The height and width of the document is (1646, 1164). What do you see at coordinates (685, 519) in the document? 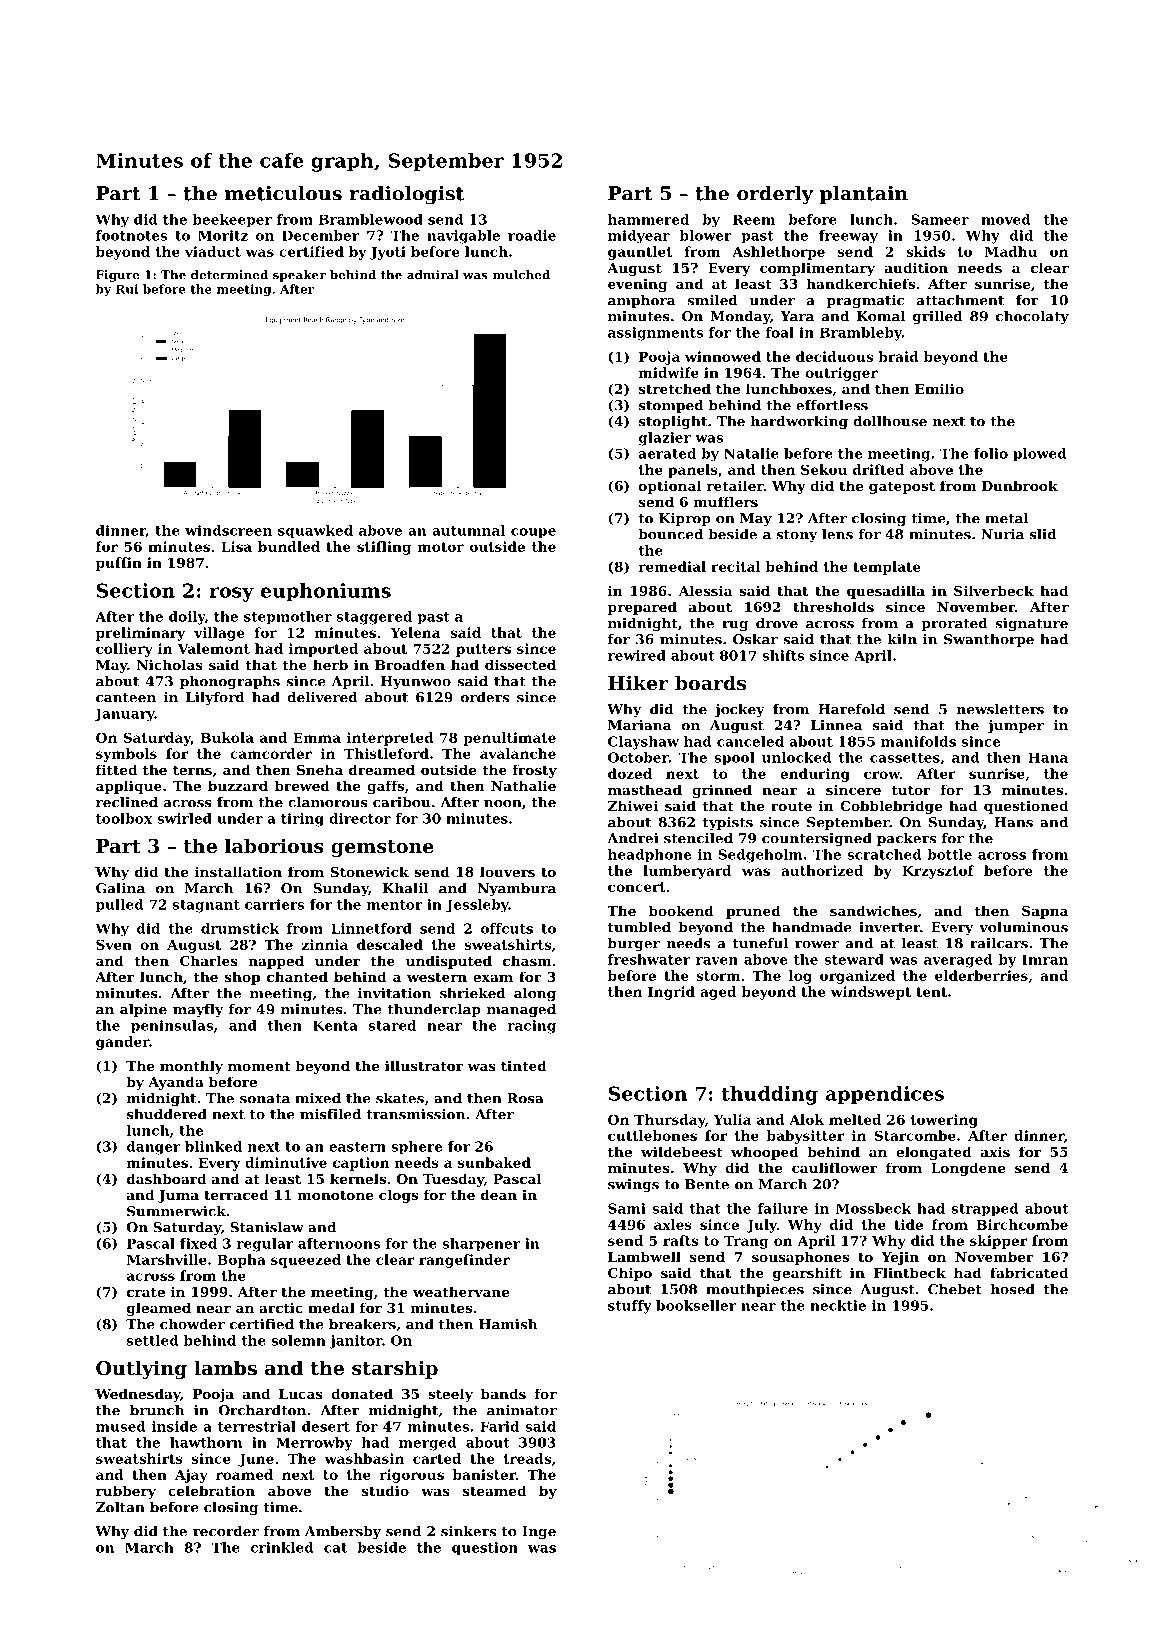
I see `Kiprop` at bounding box center [685, 519].
